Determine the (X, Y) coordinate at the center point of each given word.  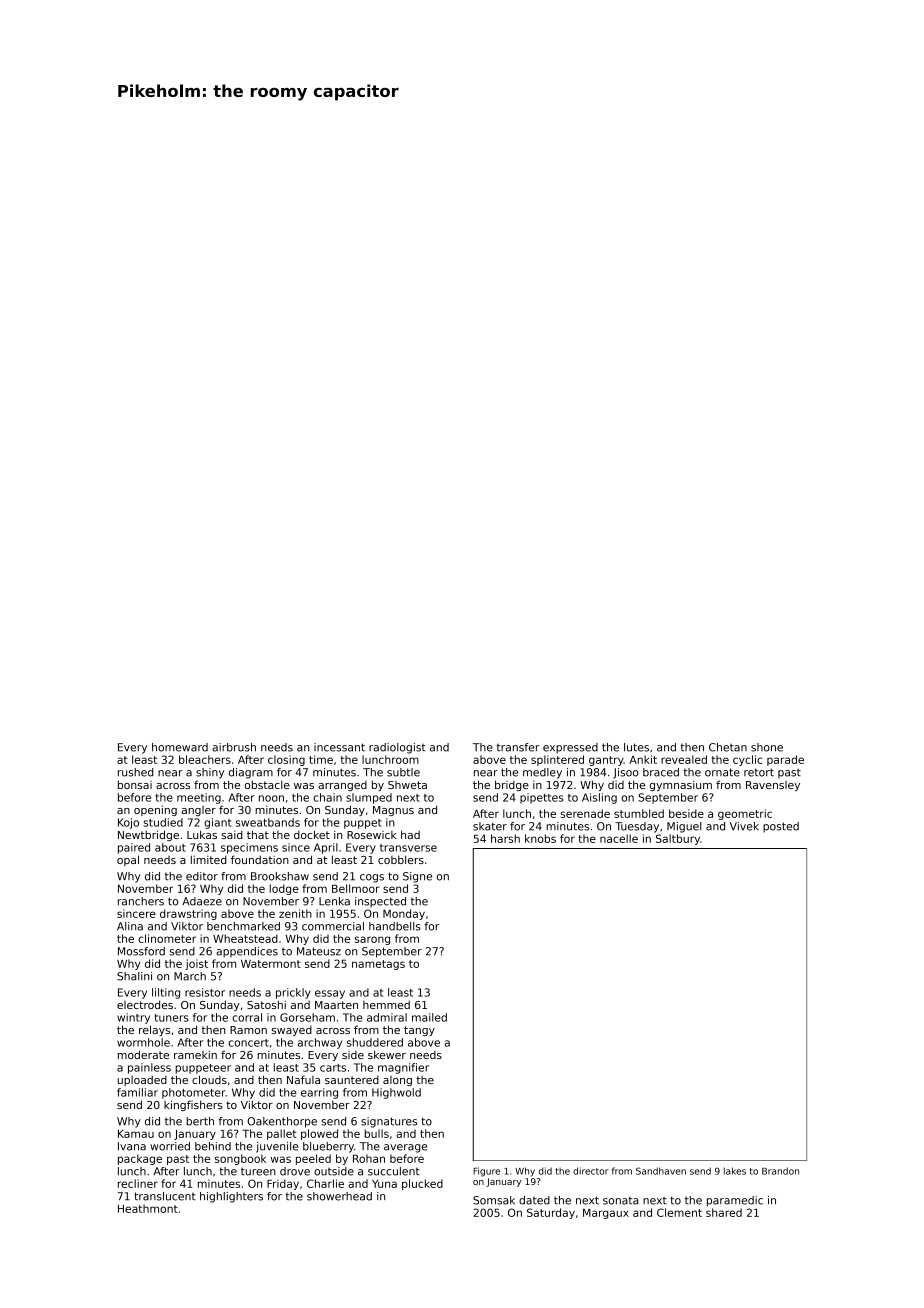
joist (196, 964)
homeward (180, 747)
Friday (283, 1184)
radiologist (397, 748)
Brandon (780, 1171)
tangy (419, 1031)
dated (534, 1200)
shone (767, 747)
